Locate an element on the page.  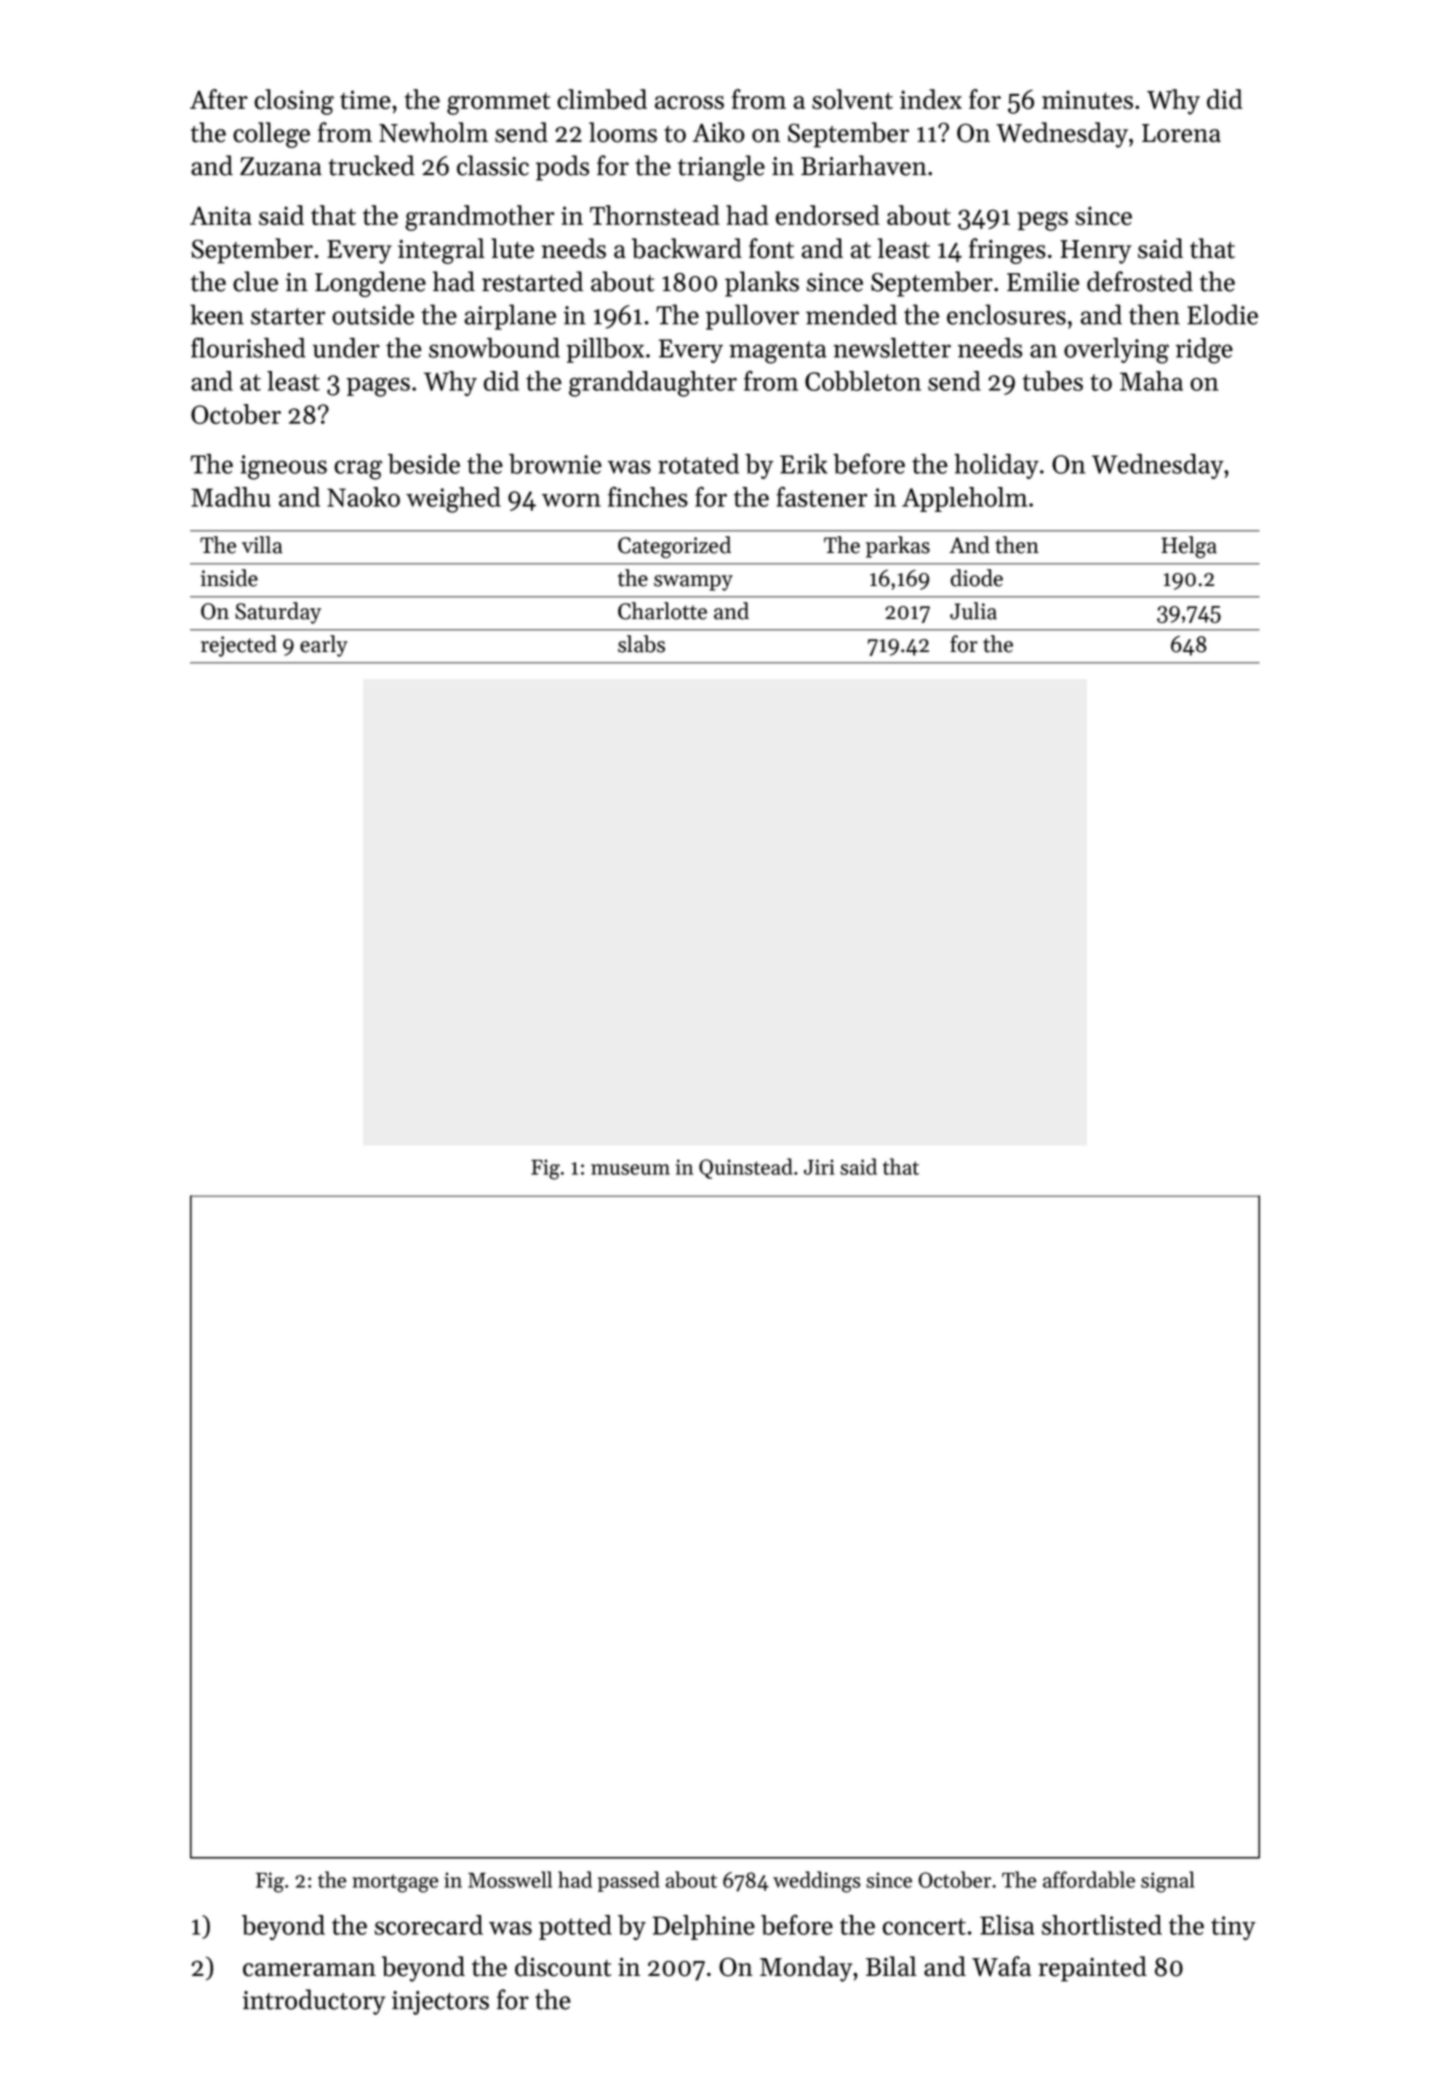
Lorena is located at coordinates (1181, 133).
